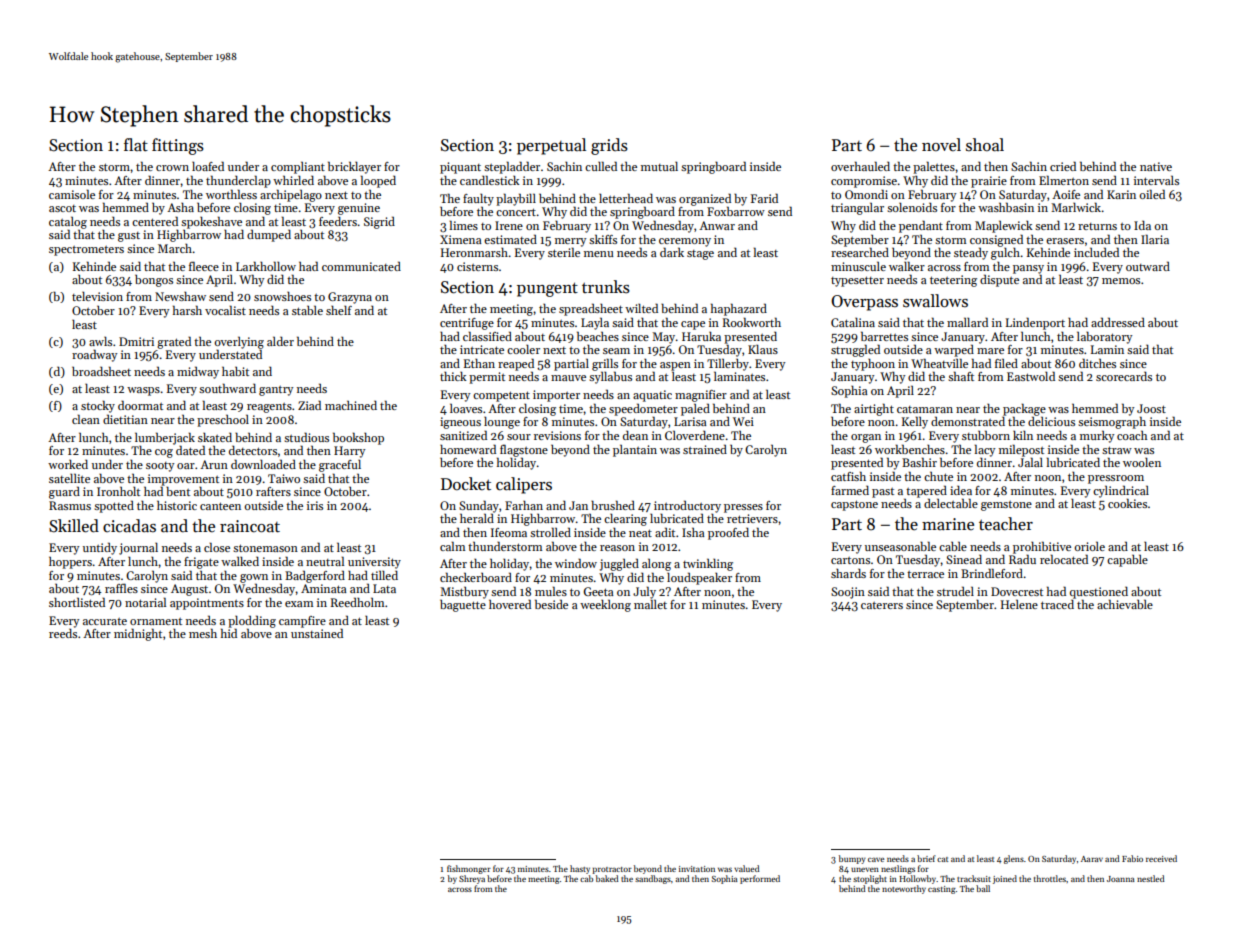 The width and height of the screenshot is (1233, 952). Describe the element at coordinates (882, 605) in the screenshot. I see `caterers` at that location.
